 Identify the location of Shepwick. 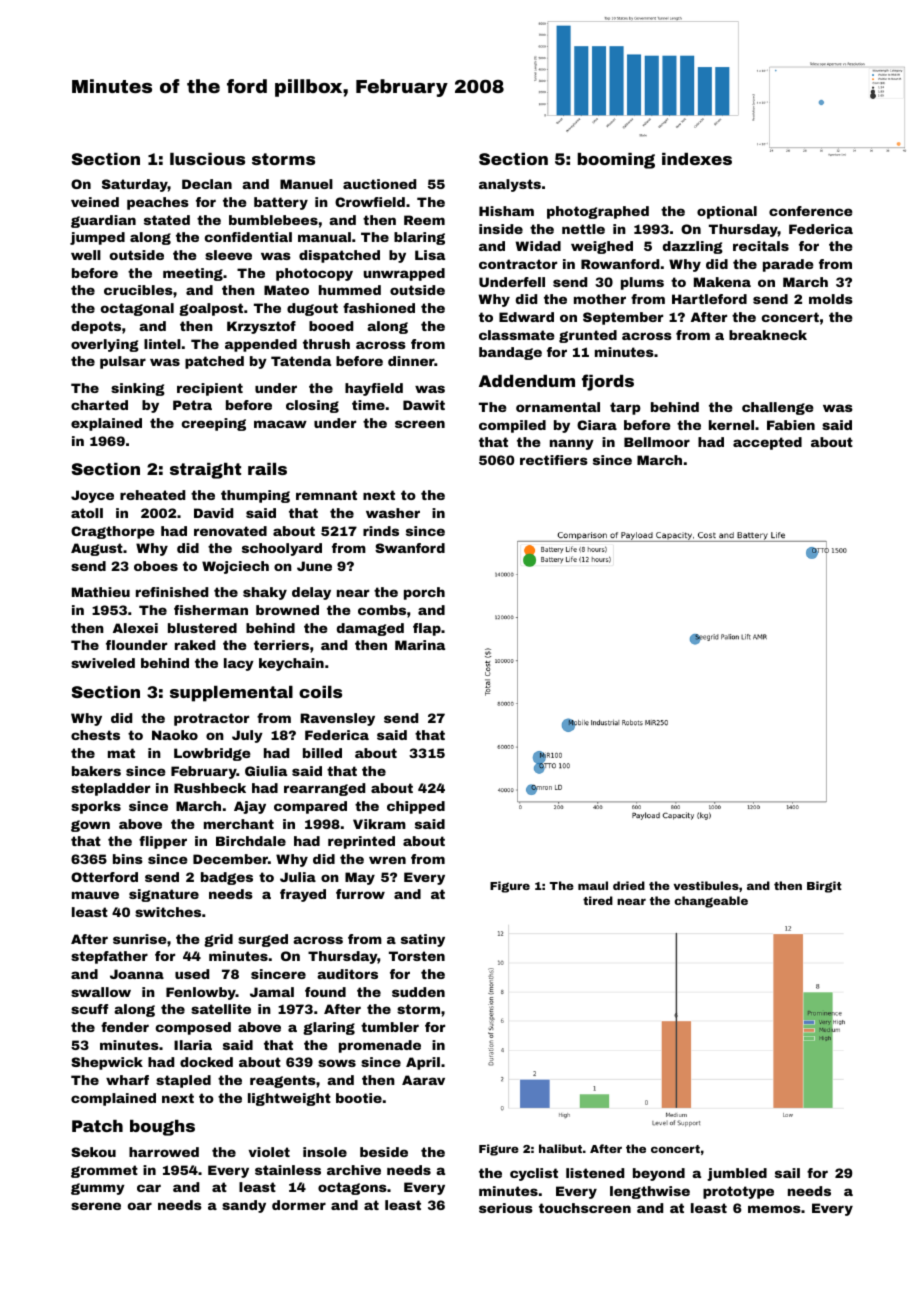
(107, 1063).
